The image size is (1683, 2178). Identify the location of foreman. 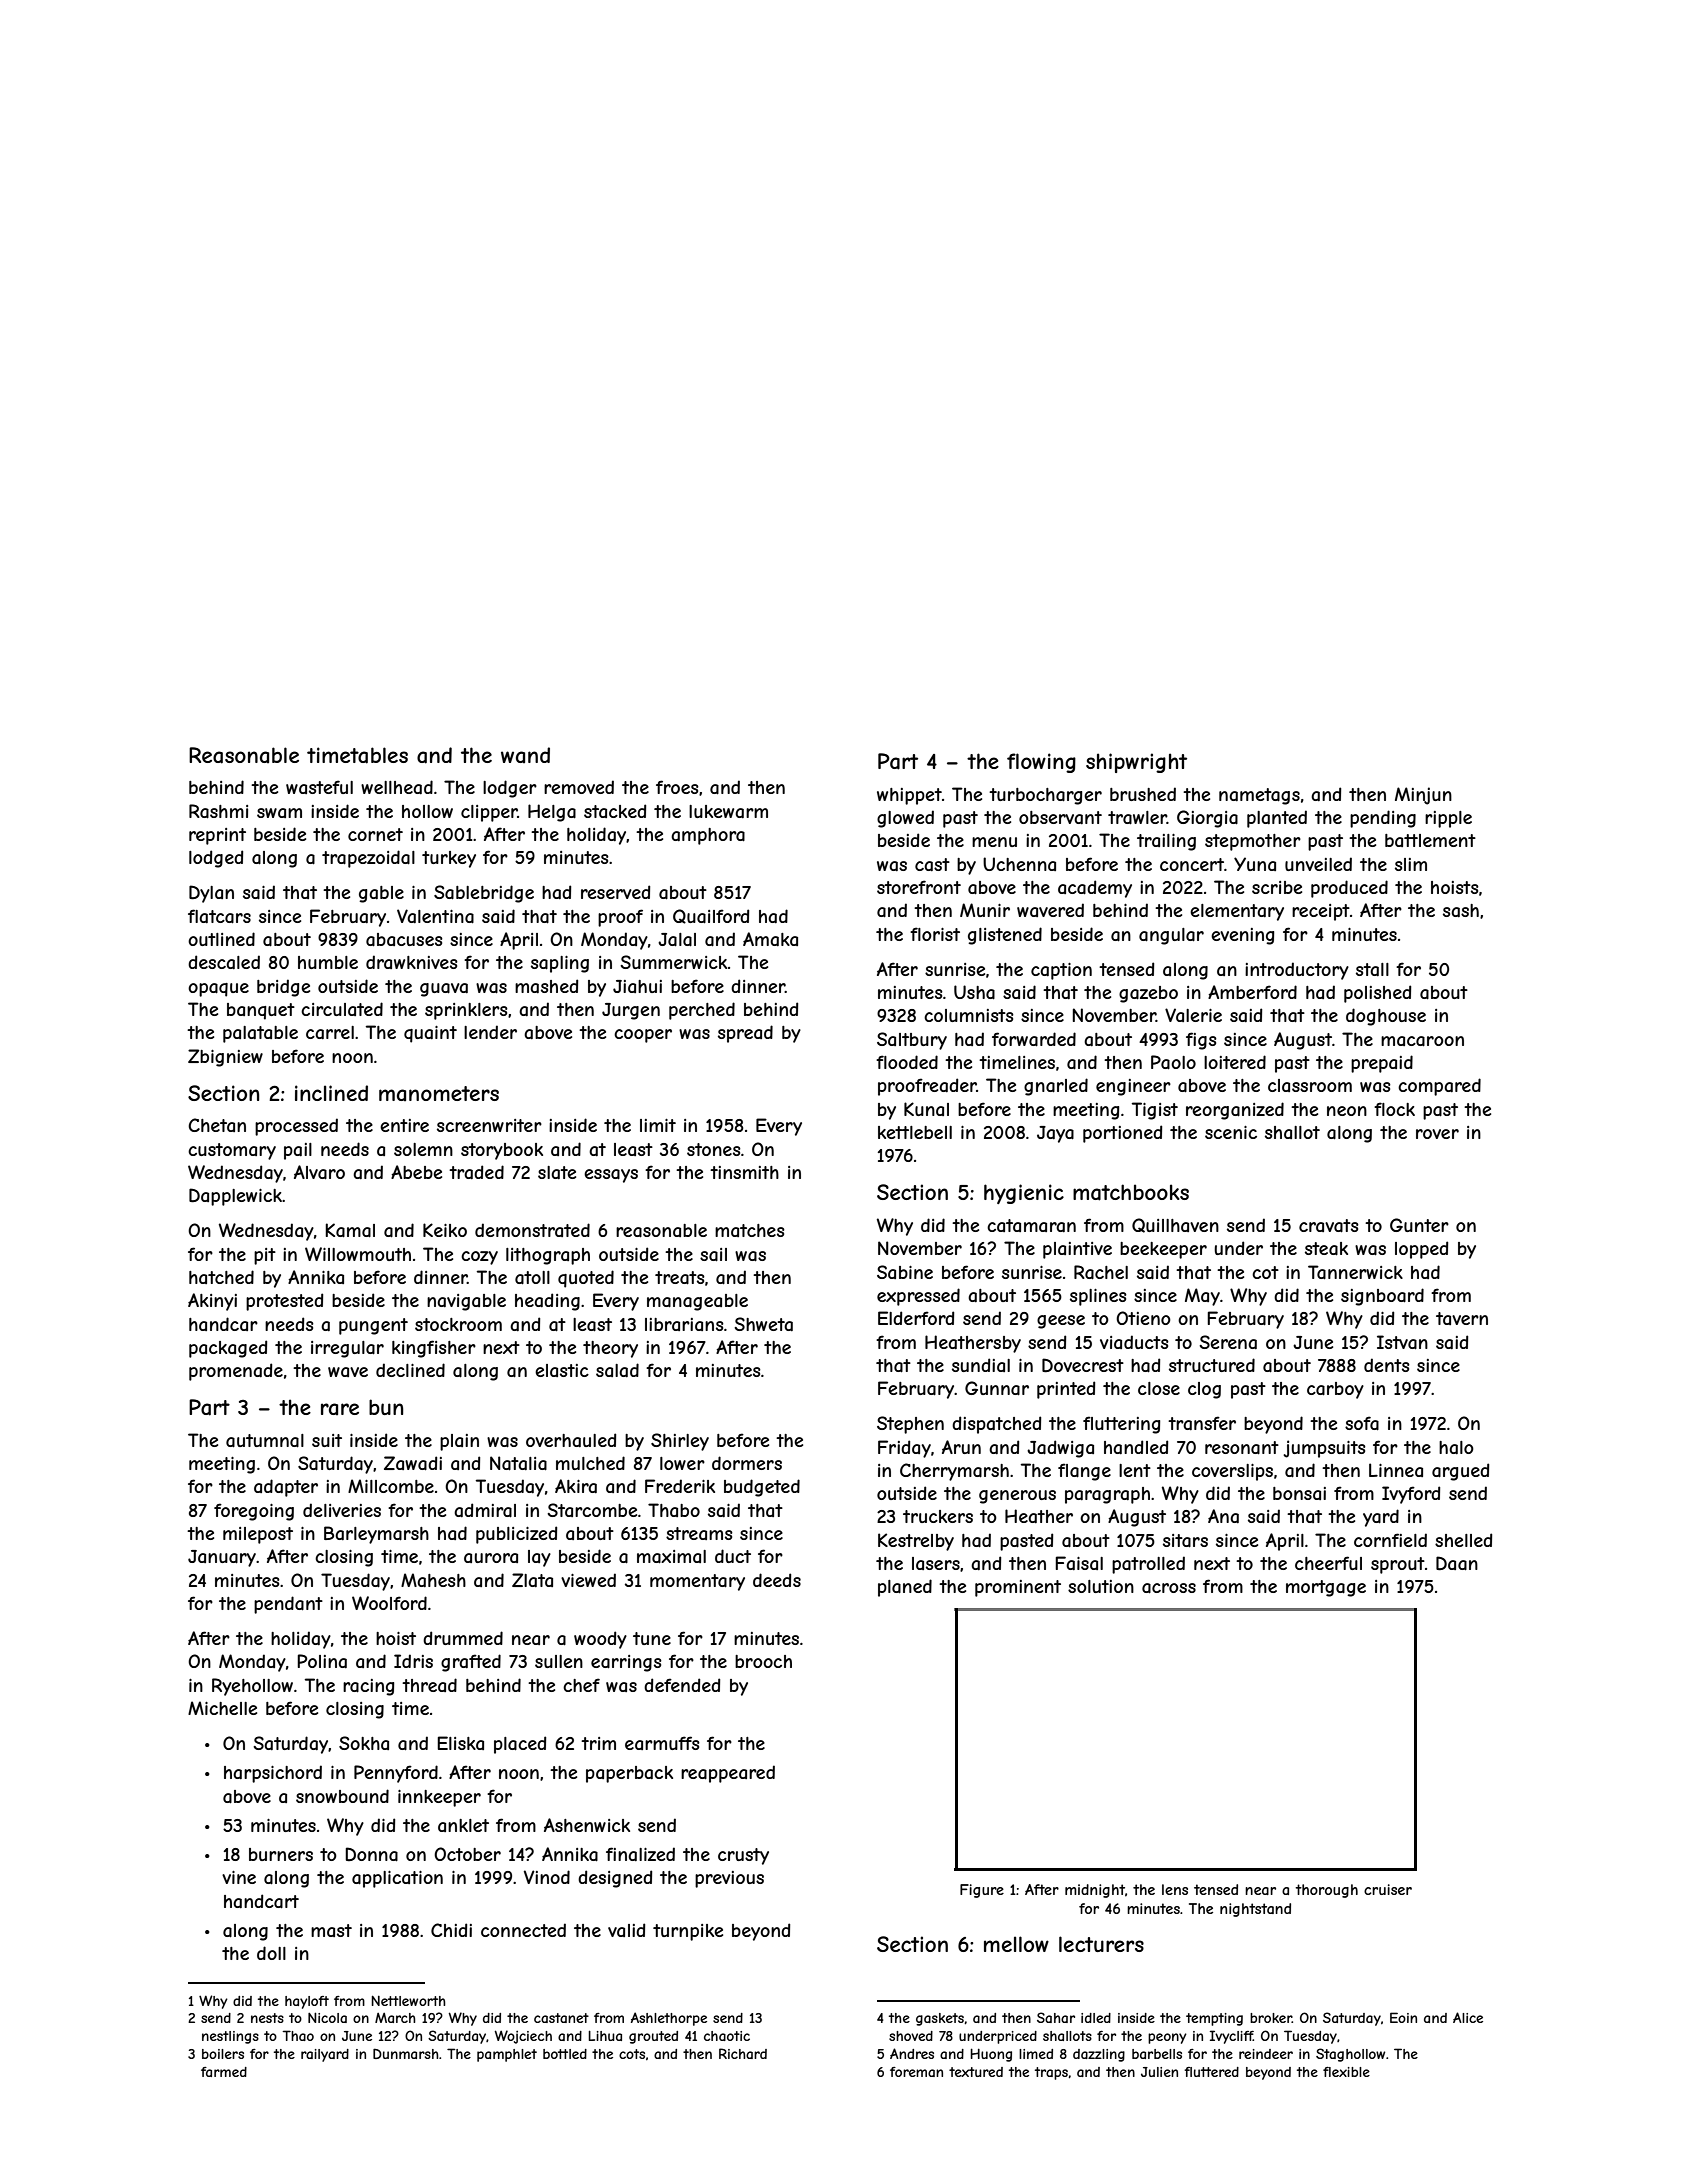
(916, 2072).
